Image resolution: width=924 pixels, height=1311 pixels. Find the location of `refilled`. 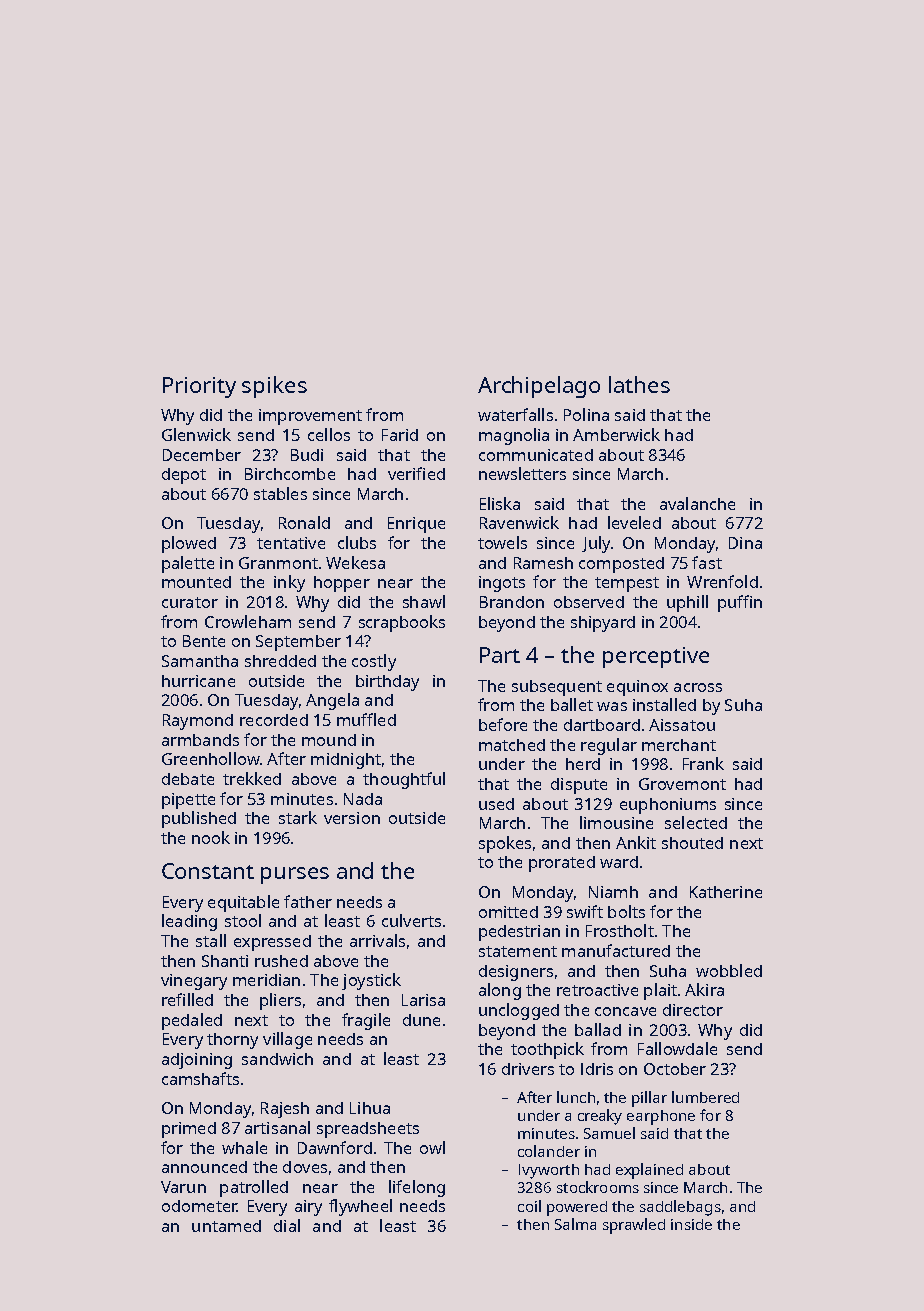

refilled is located at coordinates (187, 999).
